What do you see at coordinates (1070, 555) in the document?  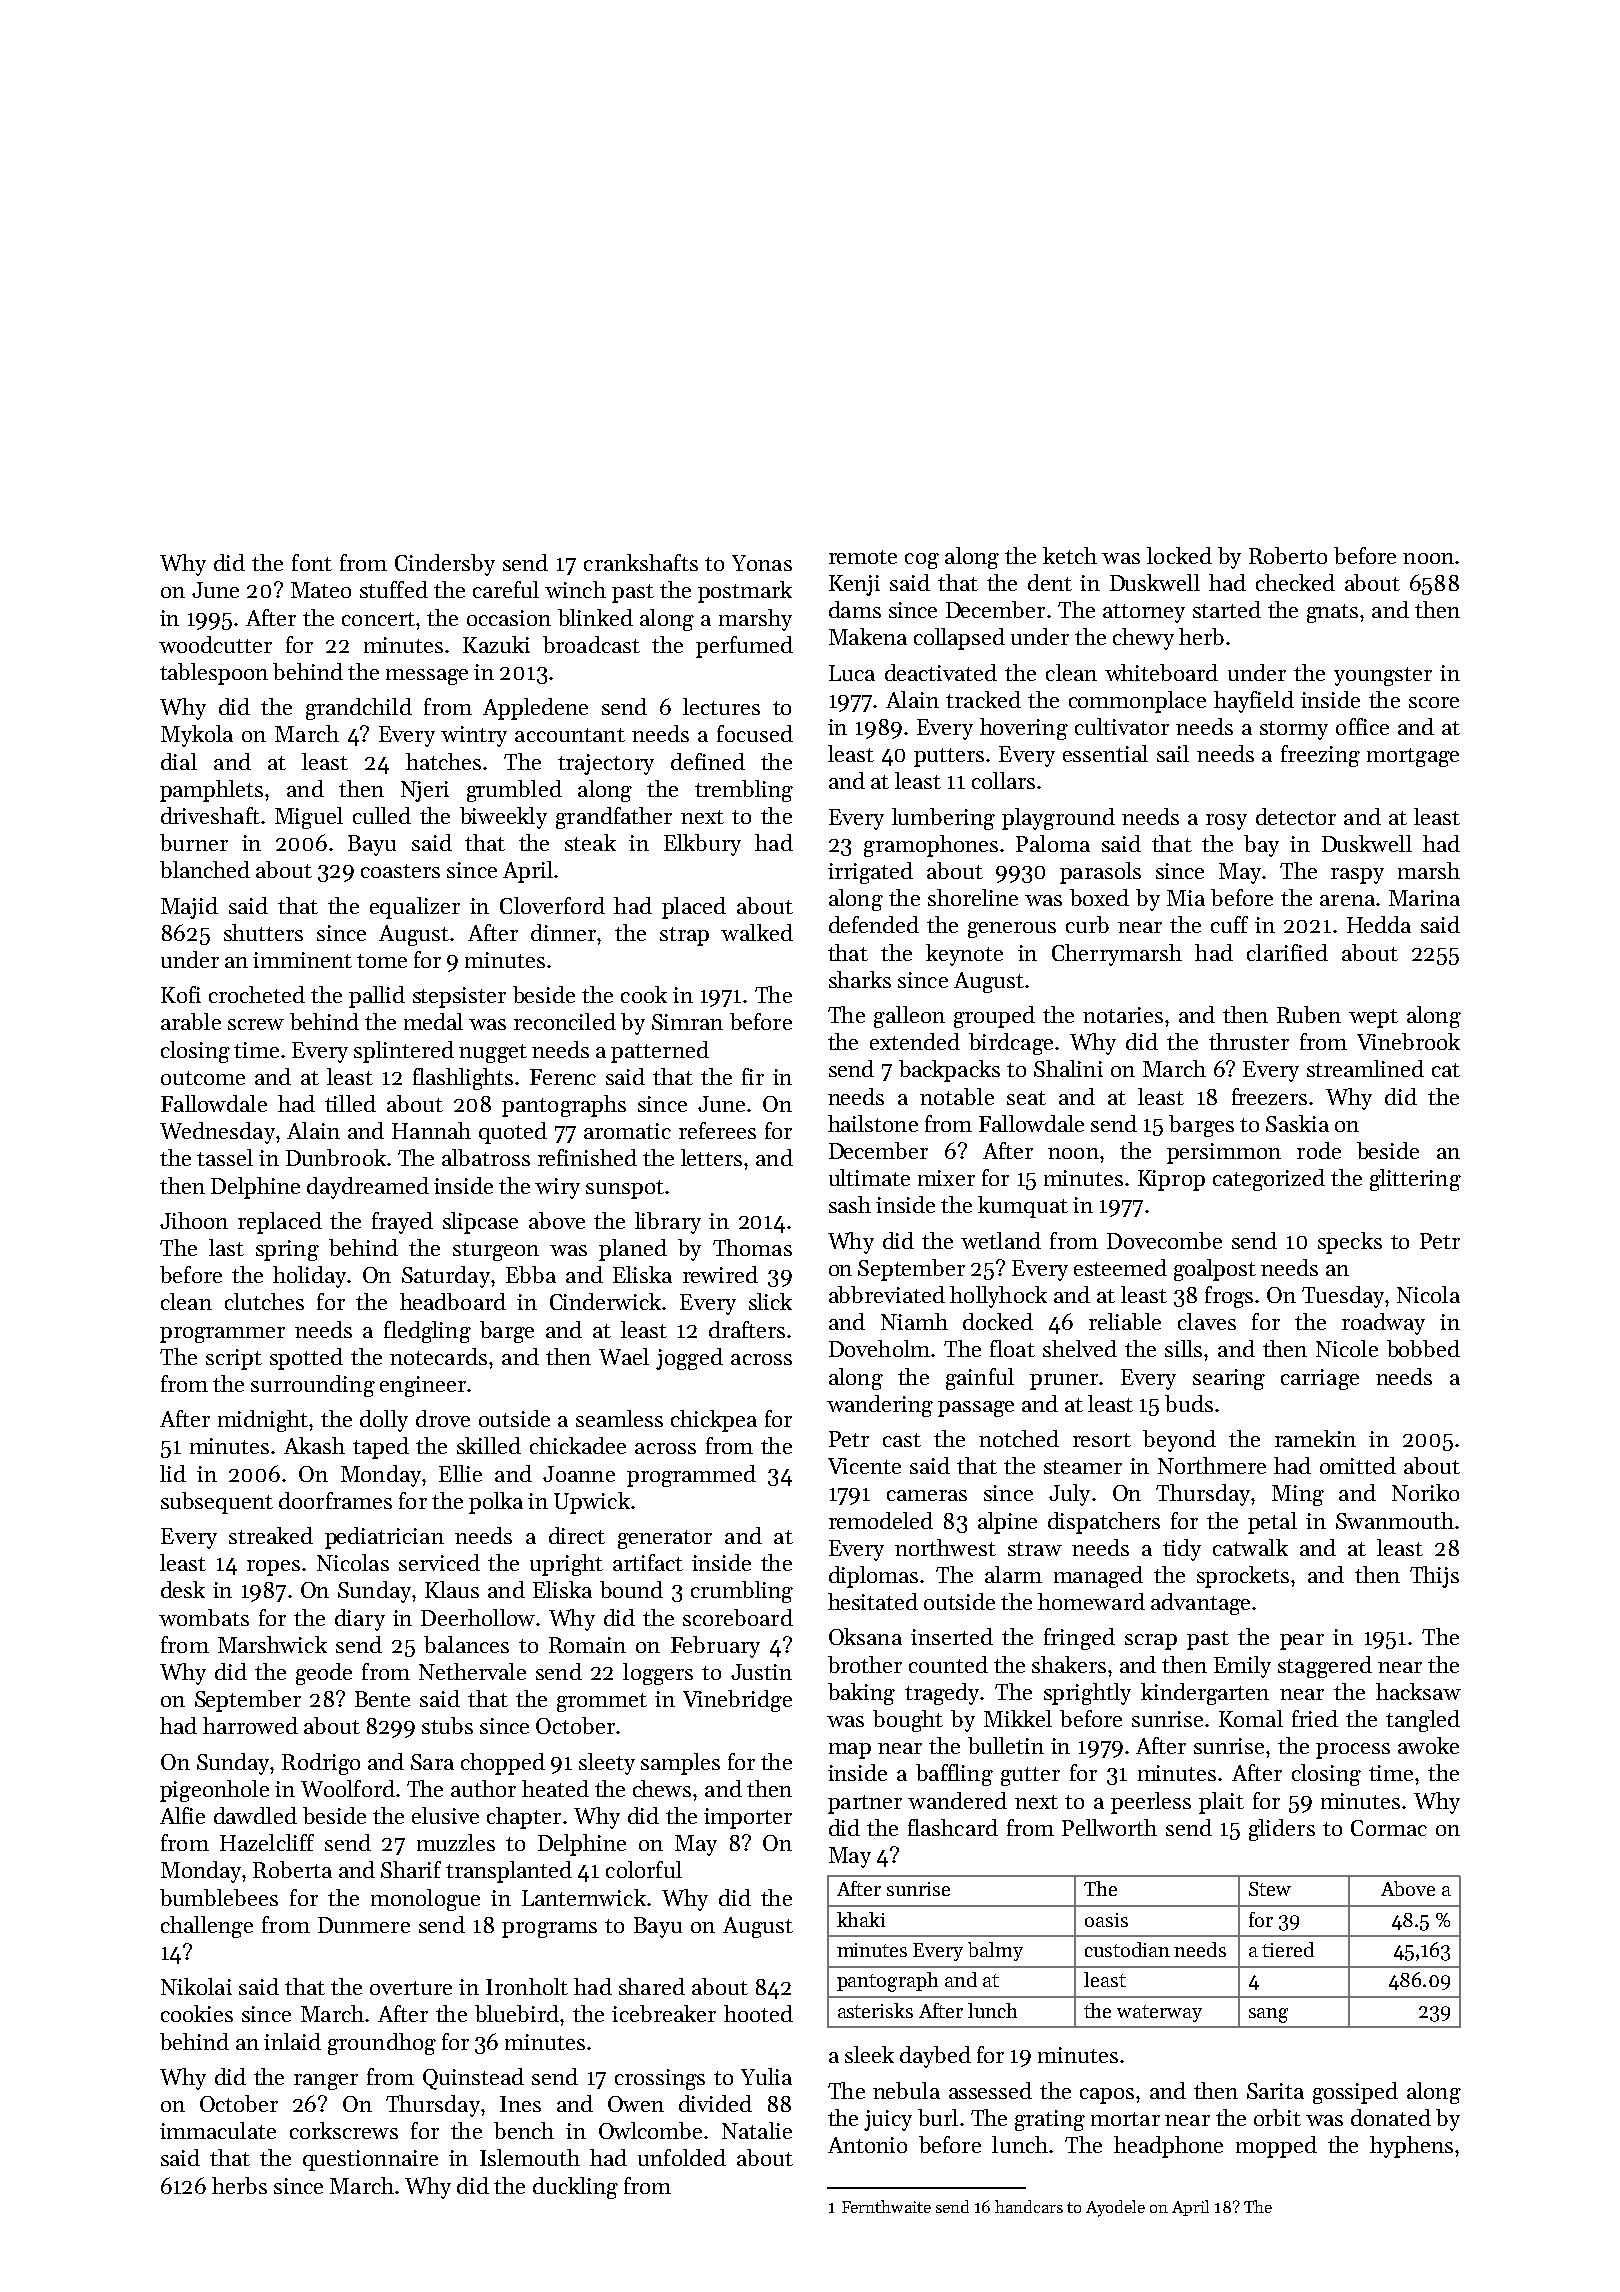 I see `ketch` at bounding box center [1070, 555].
